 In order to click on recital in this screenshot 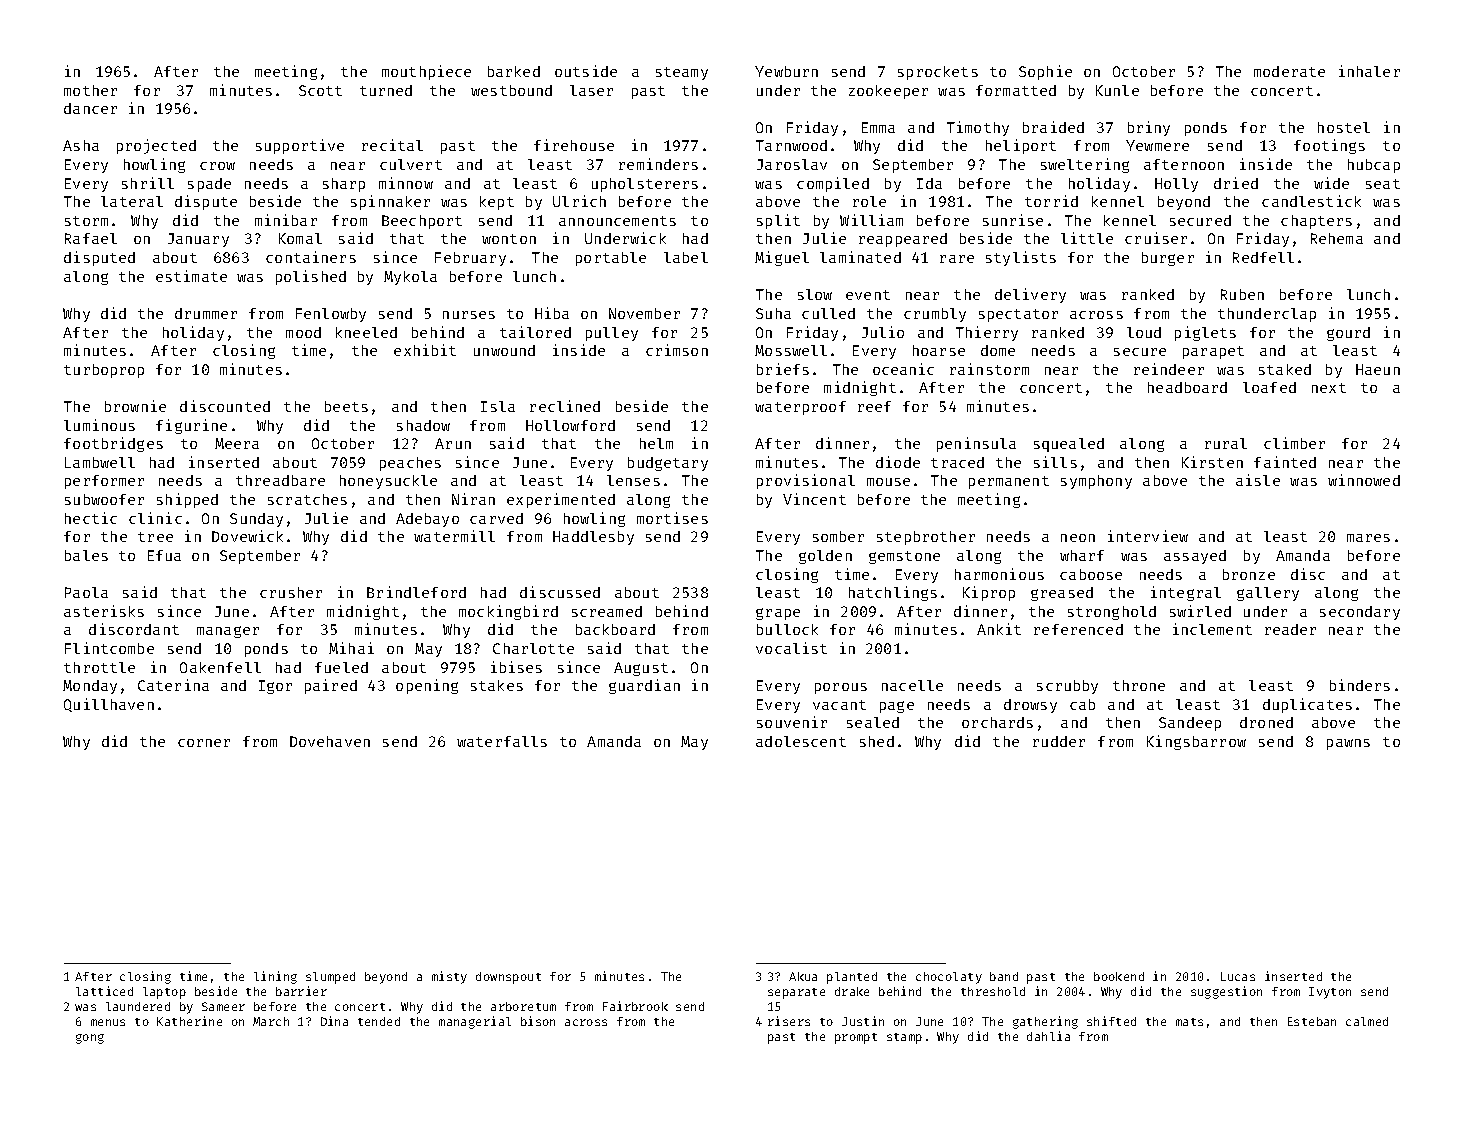, I will do `click(392, 145)`.
